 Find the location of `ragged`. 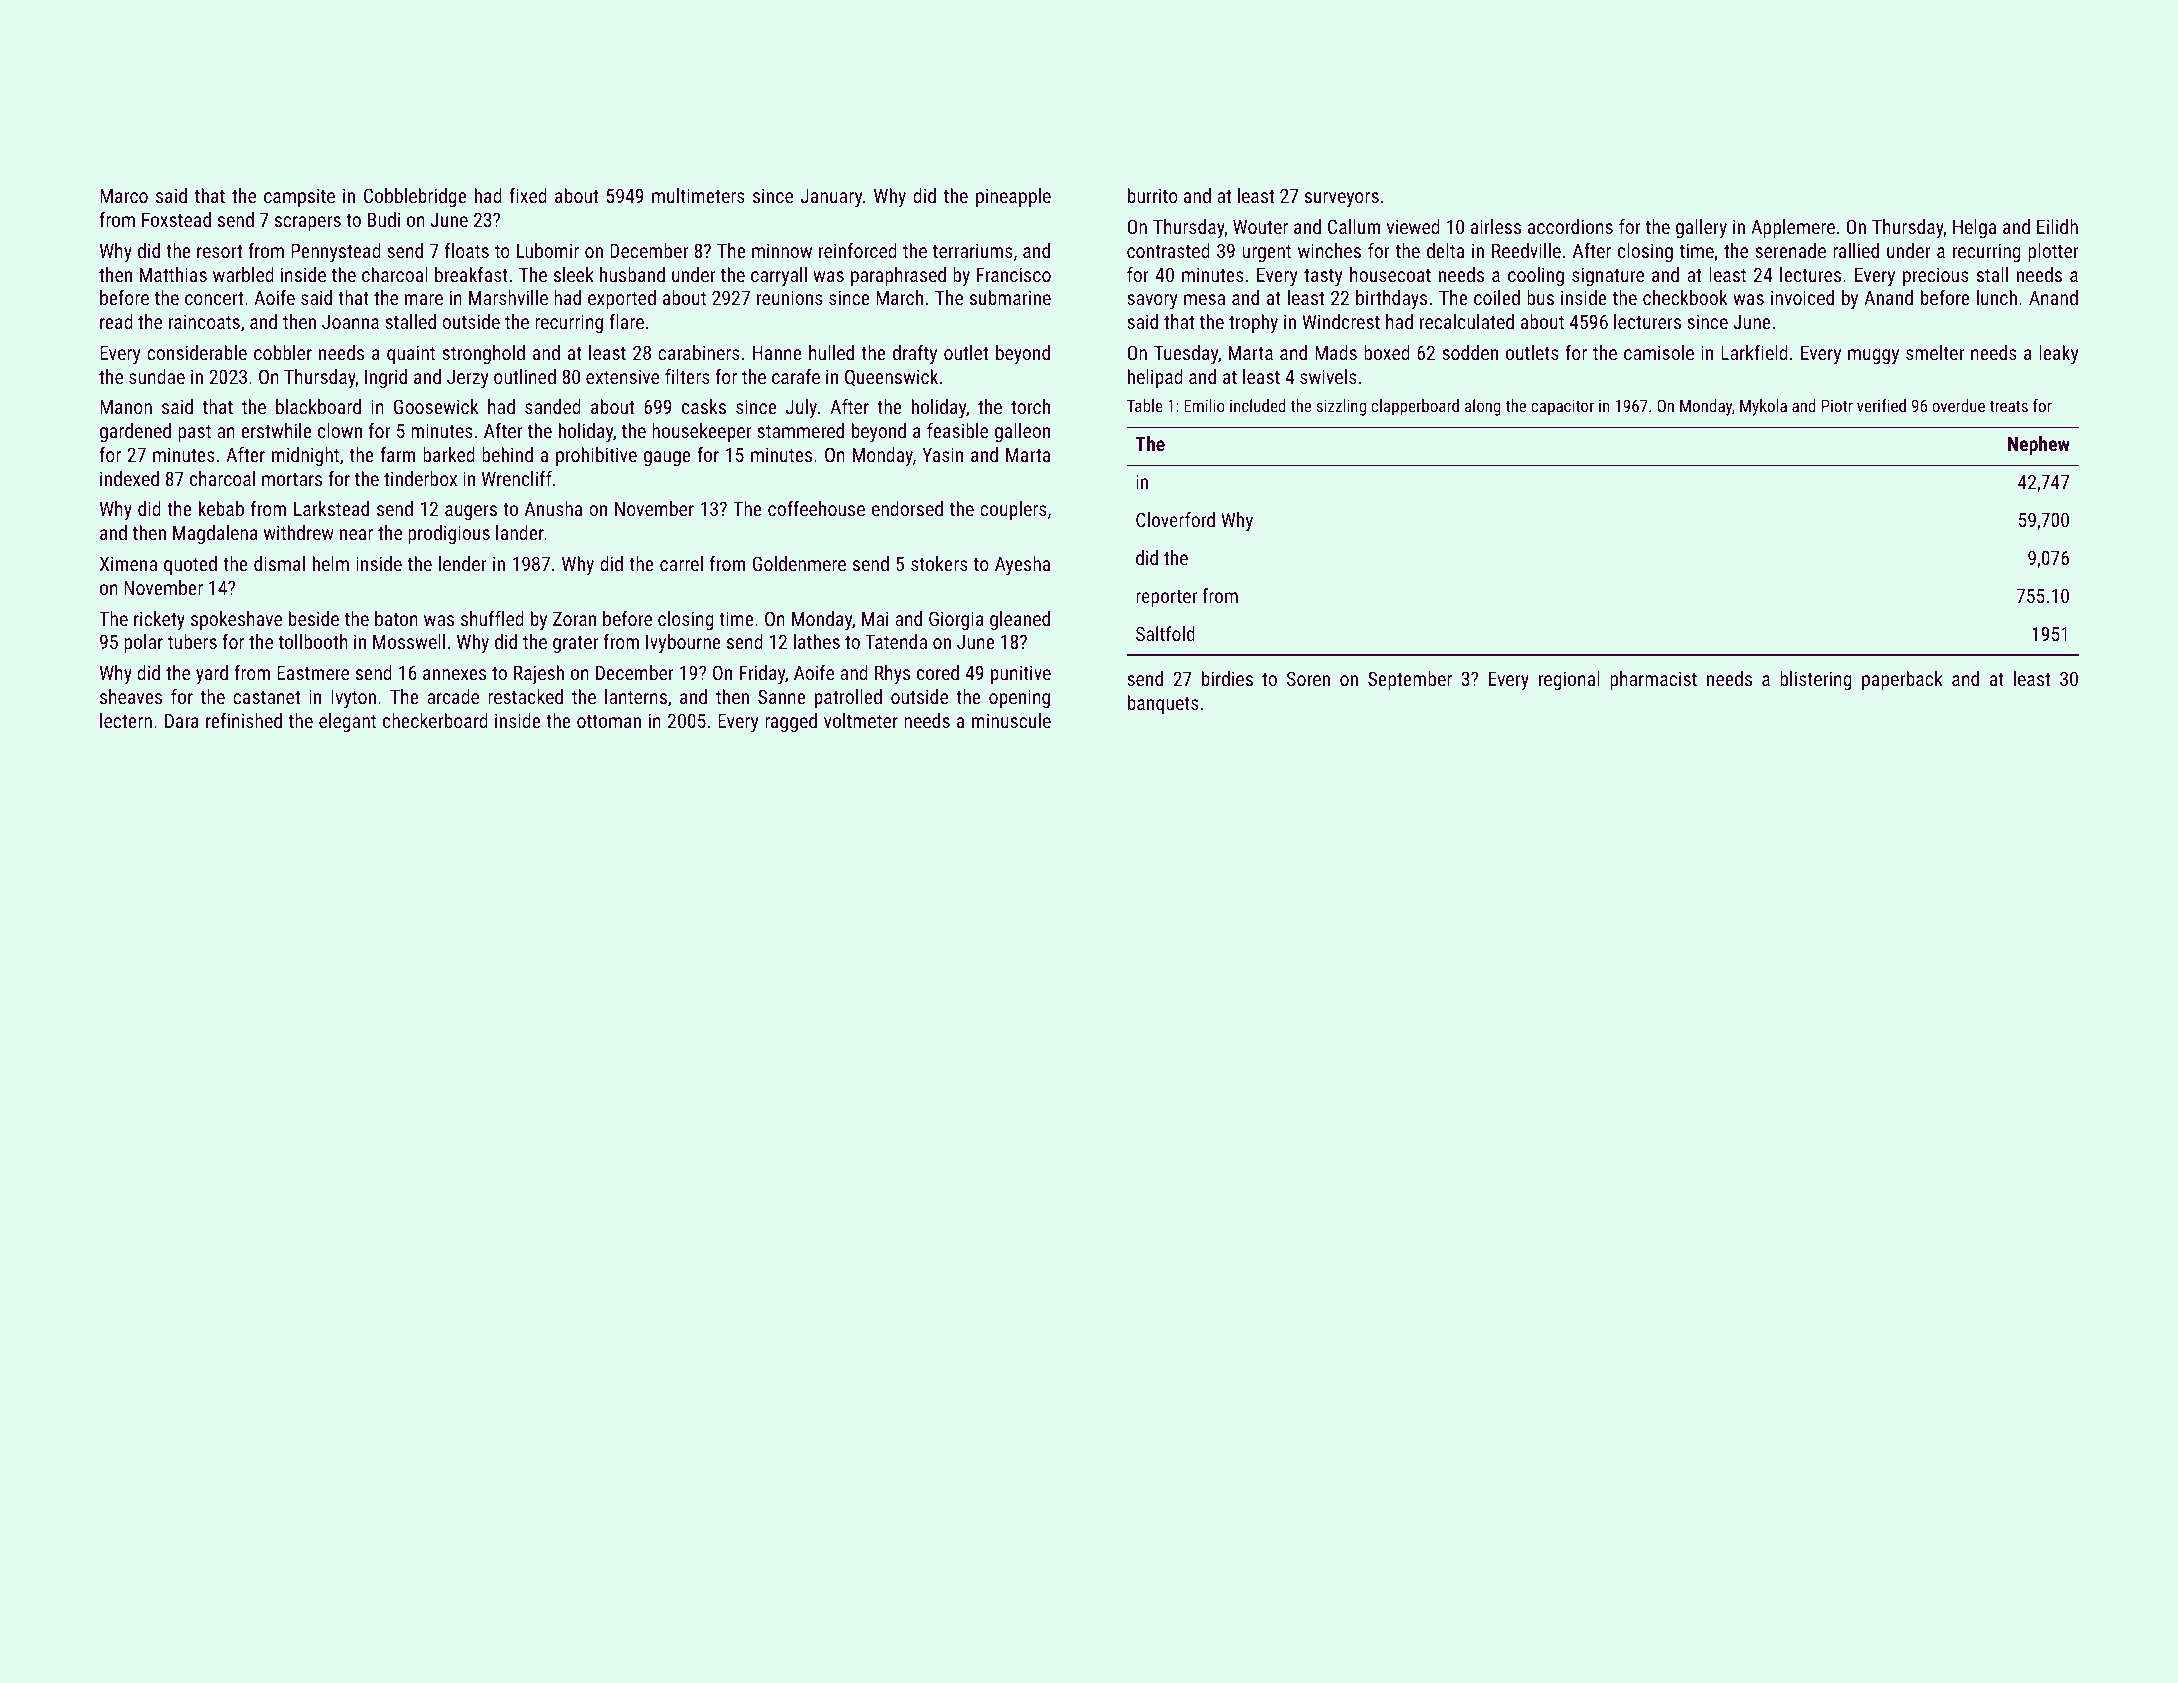

ragged is located at coordinates (791, 722).
